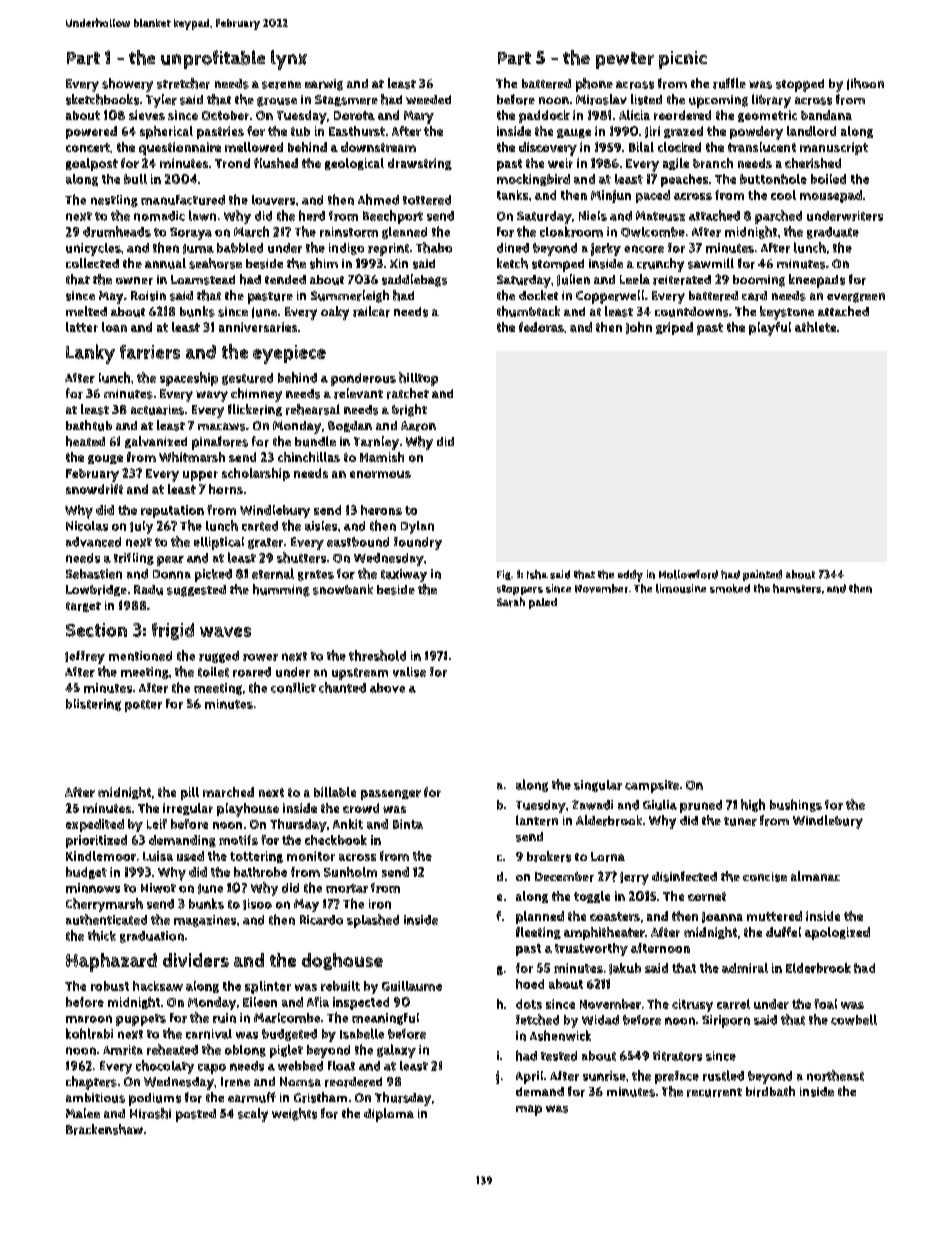 The height and width of the page is (1233, 952). Describe the element at coordinates (135, 179) in the page. I see `bull` at that location.
